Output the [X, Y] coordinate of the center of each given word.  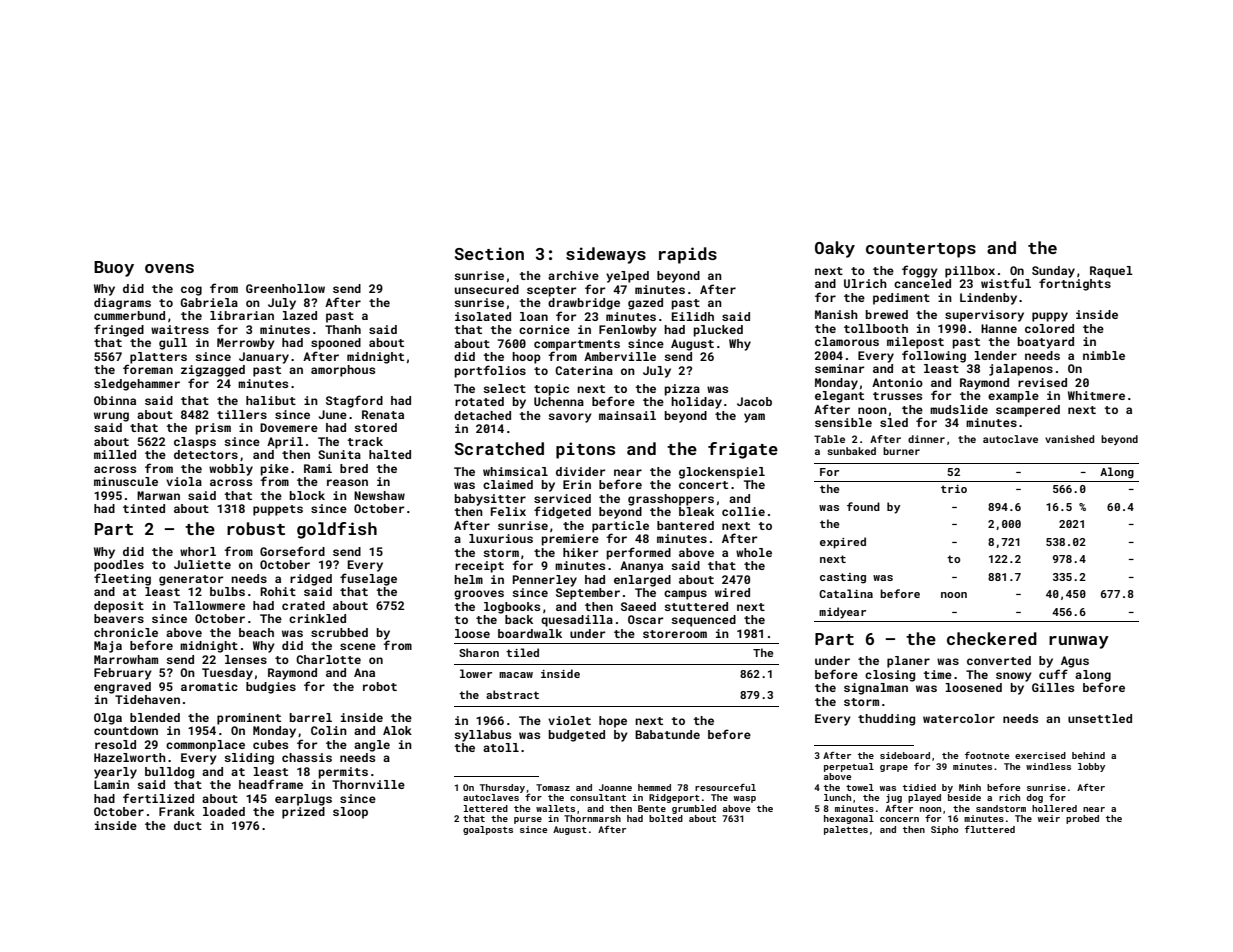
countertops [921, 250]
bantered [685, 525]
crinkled [317, 618]
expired [843, 543]
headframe [271, 784]
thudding [886, 720]
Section [489, 253]
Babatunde [667, 734]
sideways [606, 255]
